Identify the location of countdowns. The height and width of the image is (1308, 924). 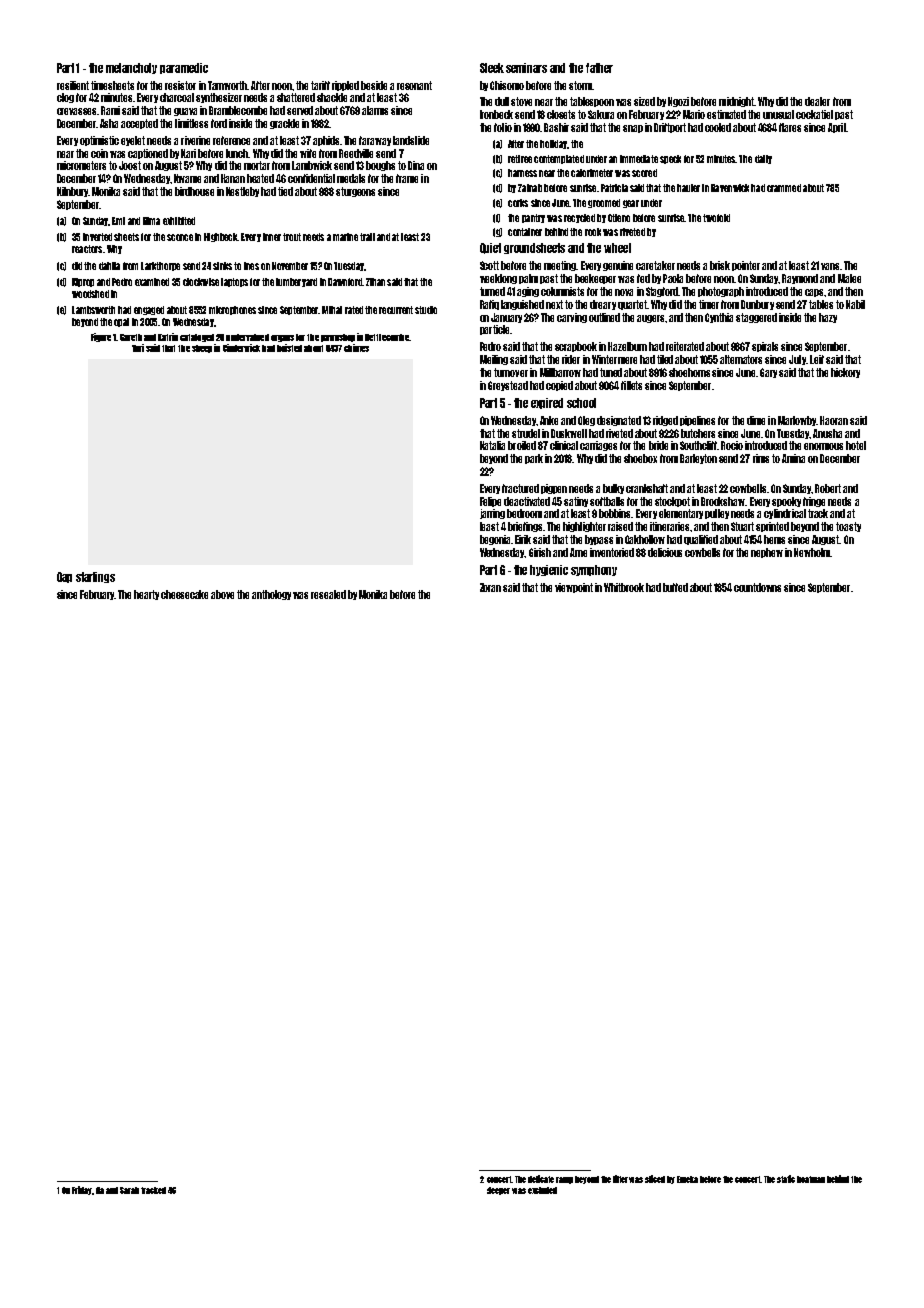
(757, 587).
